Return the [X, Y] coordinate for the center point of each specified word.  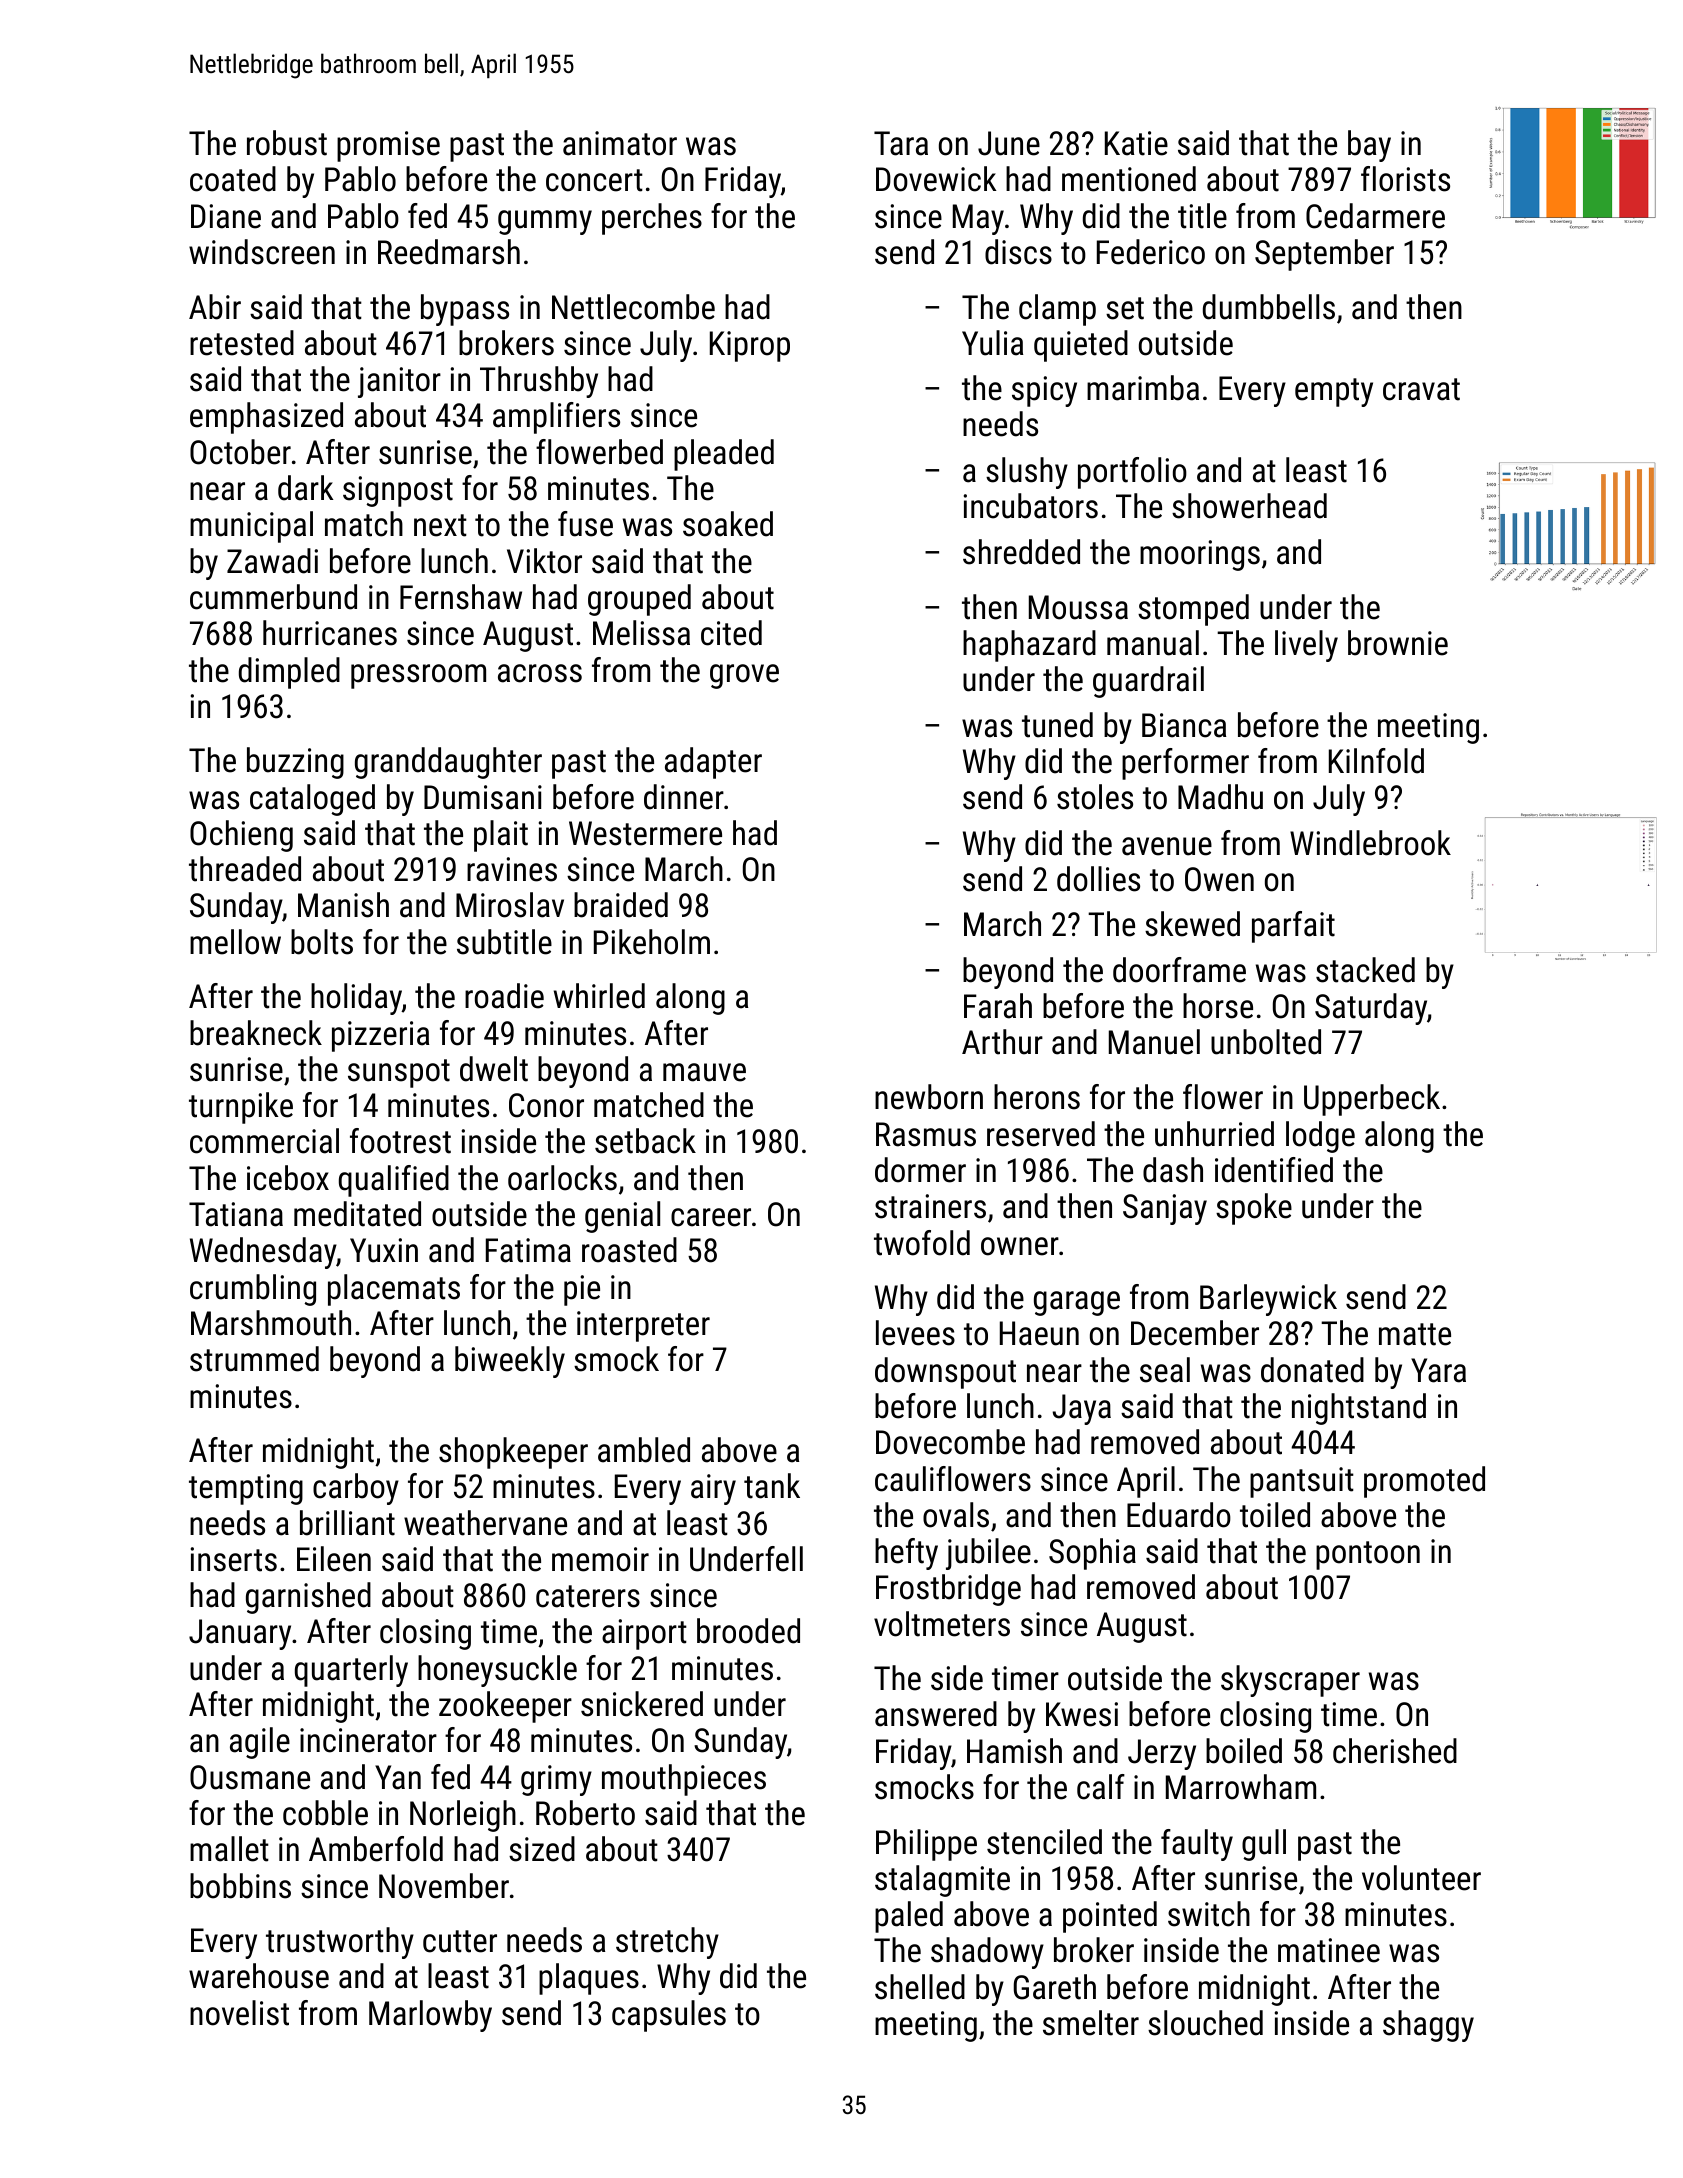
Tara [901, 143]
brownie [1398, 643]
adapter [713, 763]
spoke [1254, 1209]
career [711, 1217]
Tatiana [236, 1214]
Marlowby [430, 2016]
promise [388, 146]
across [540, 673]
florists [1405, 179]
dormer [920, 1170]
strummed [254, 1359]
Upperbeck [1372, 1100]
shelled [920, 1987]
